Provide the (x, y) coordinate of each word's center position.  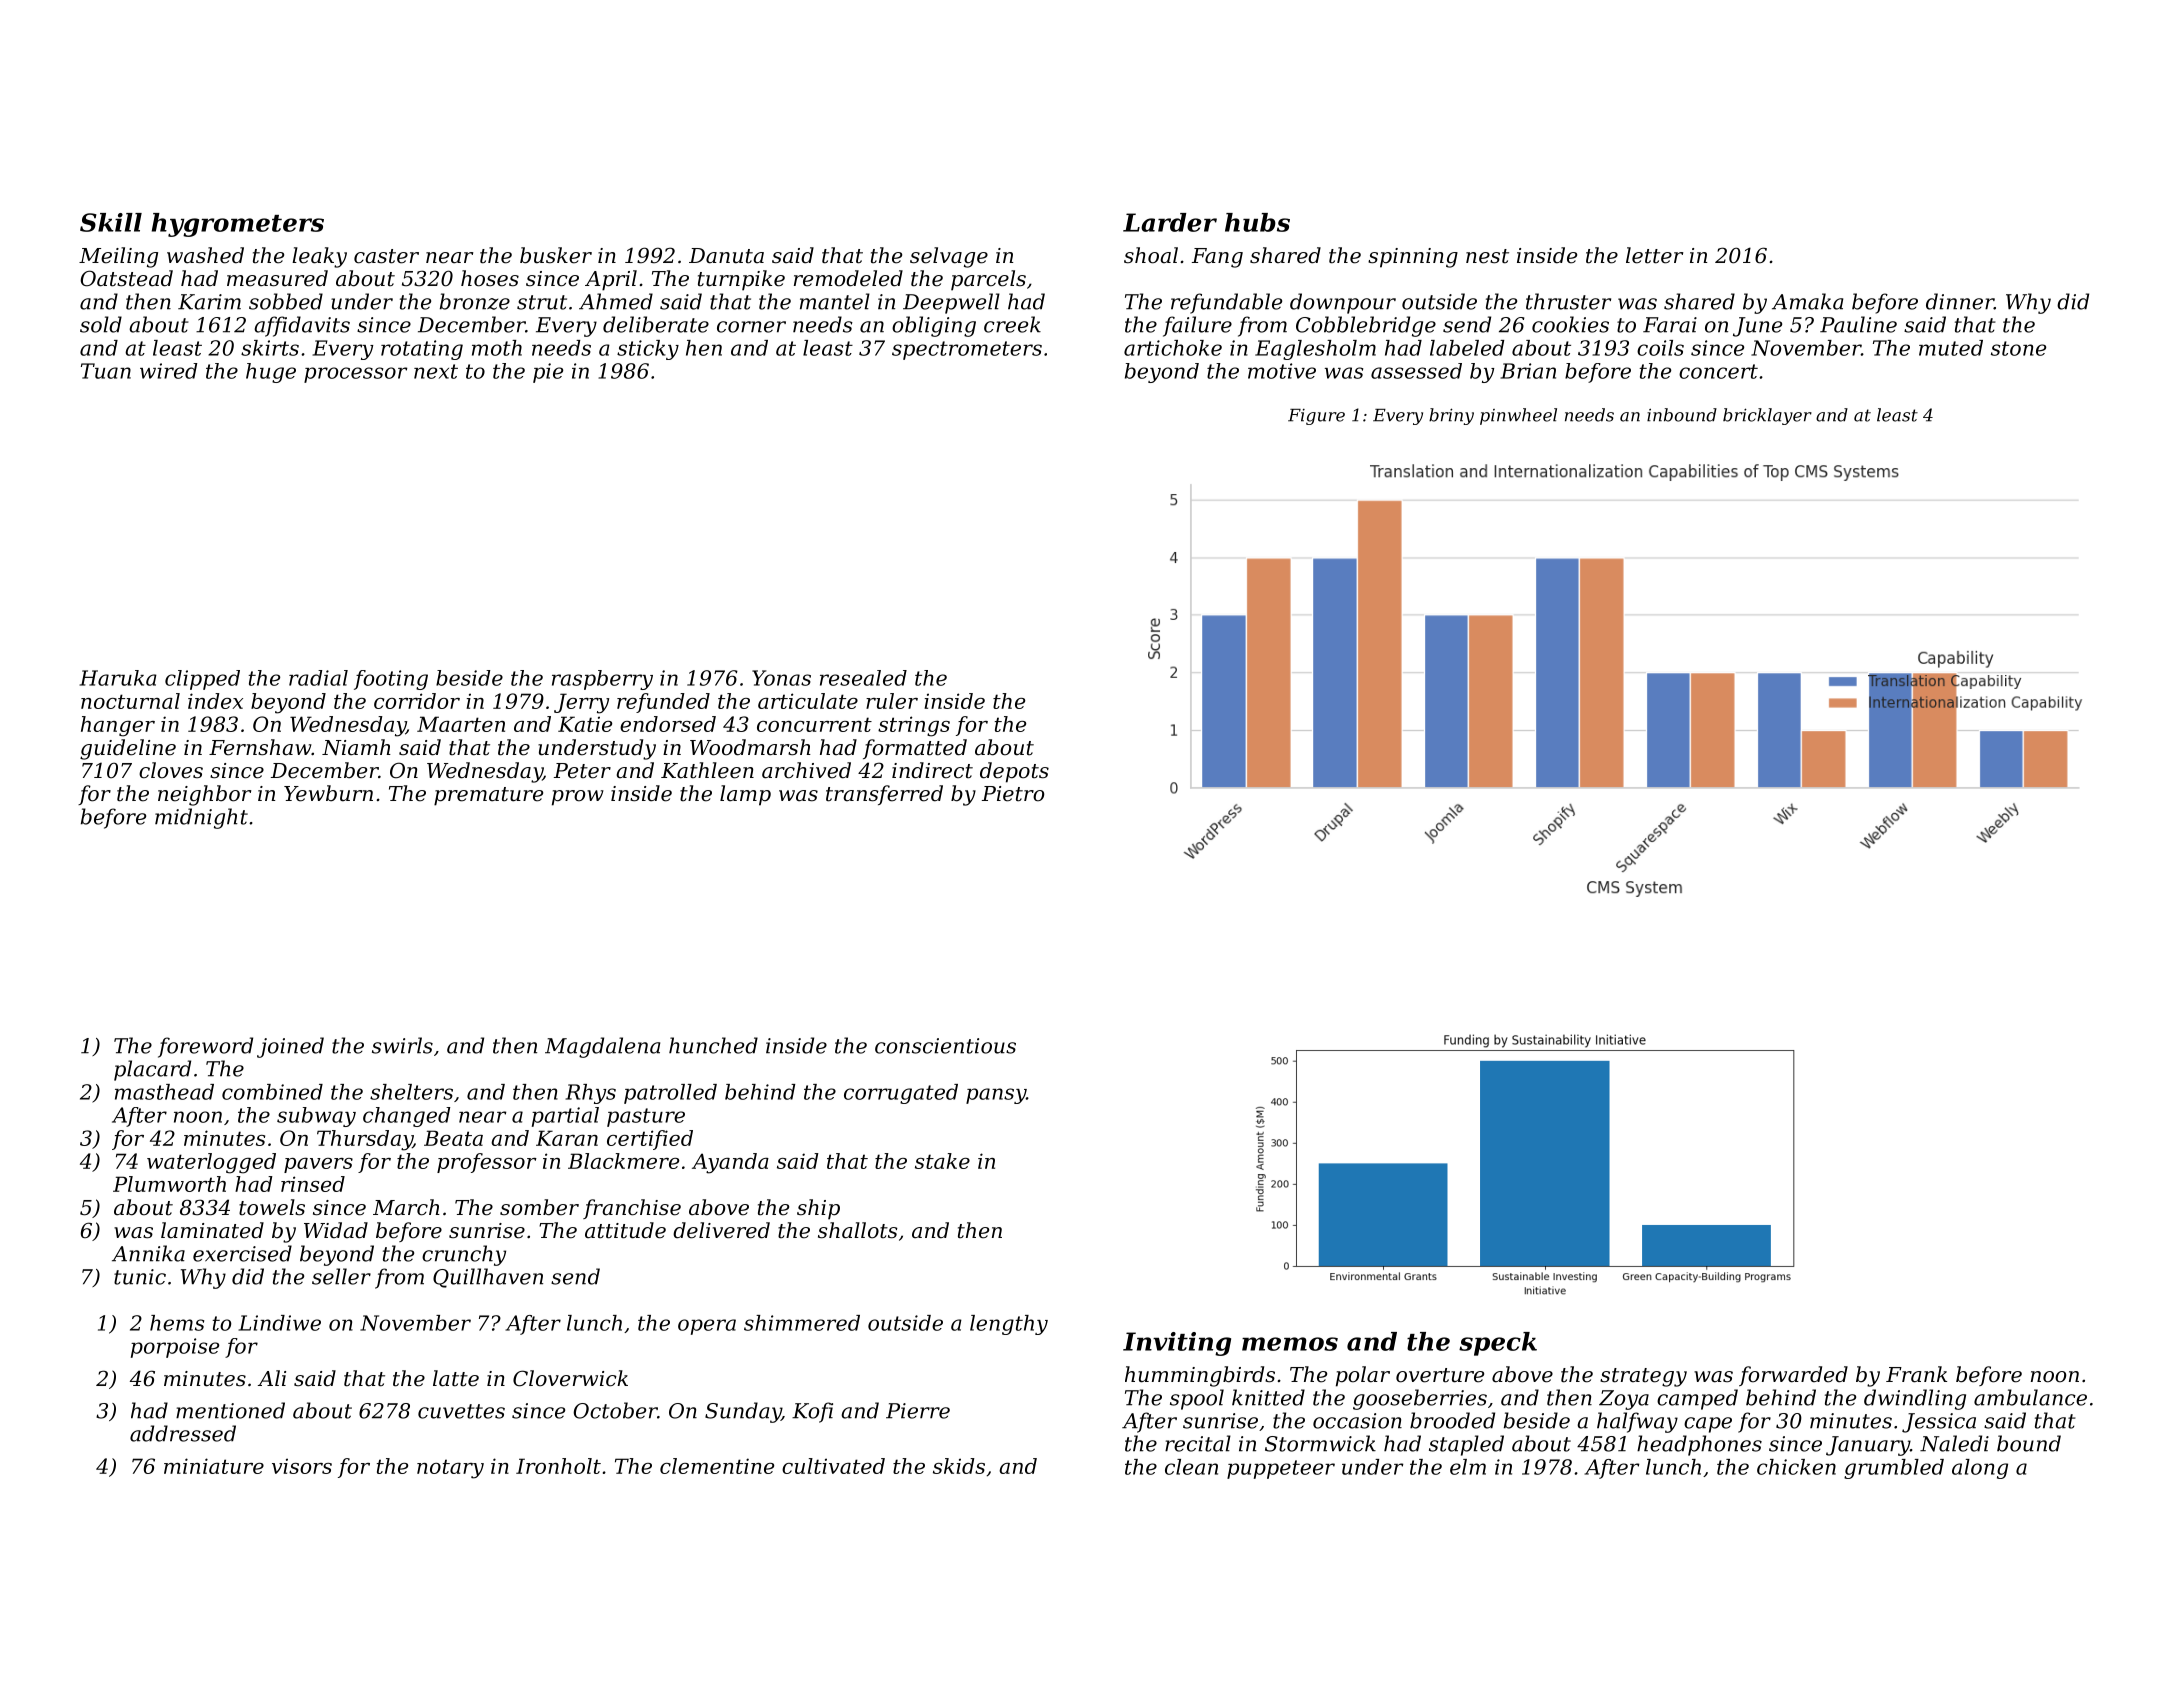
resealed (863, 678)
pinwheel (1518, 416)
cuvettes (461, 1411)
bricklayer (1767, 416)
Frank (1916, 1374)
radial (318, 678)
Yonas (781, 678)
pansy (996, 1096)
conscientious (945, 1046)
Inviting (1177, 1344)
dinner (1960, 301)
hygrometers (238, 225)
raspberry (602, 680)
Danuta (726, 256)
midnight (201, 818)
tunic (140, 1277)
